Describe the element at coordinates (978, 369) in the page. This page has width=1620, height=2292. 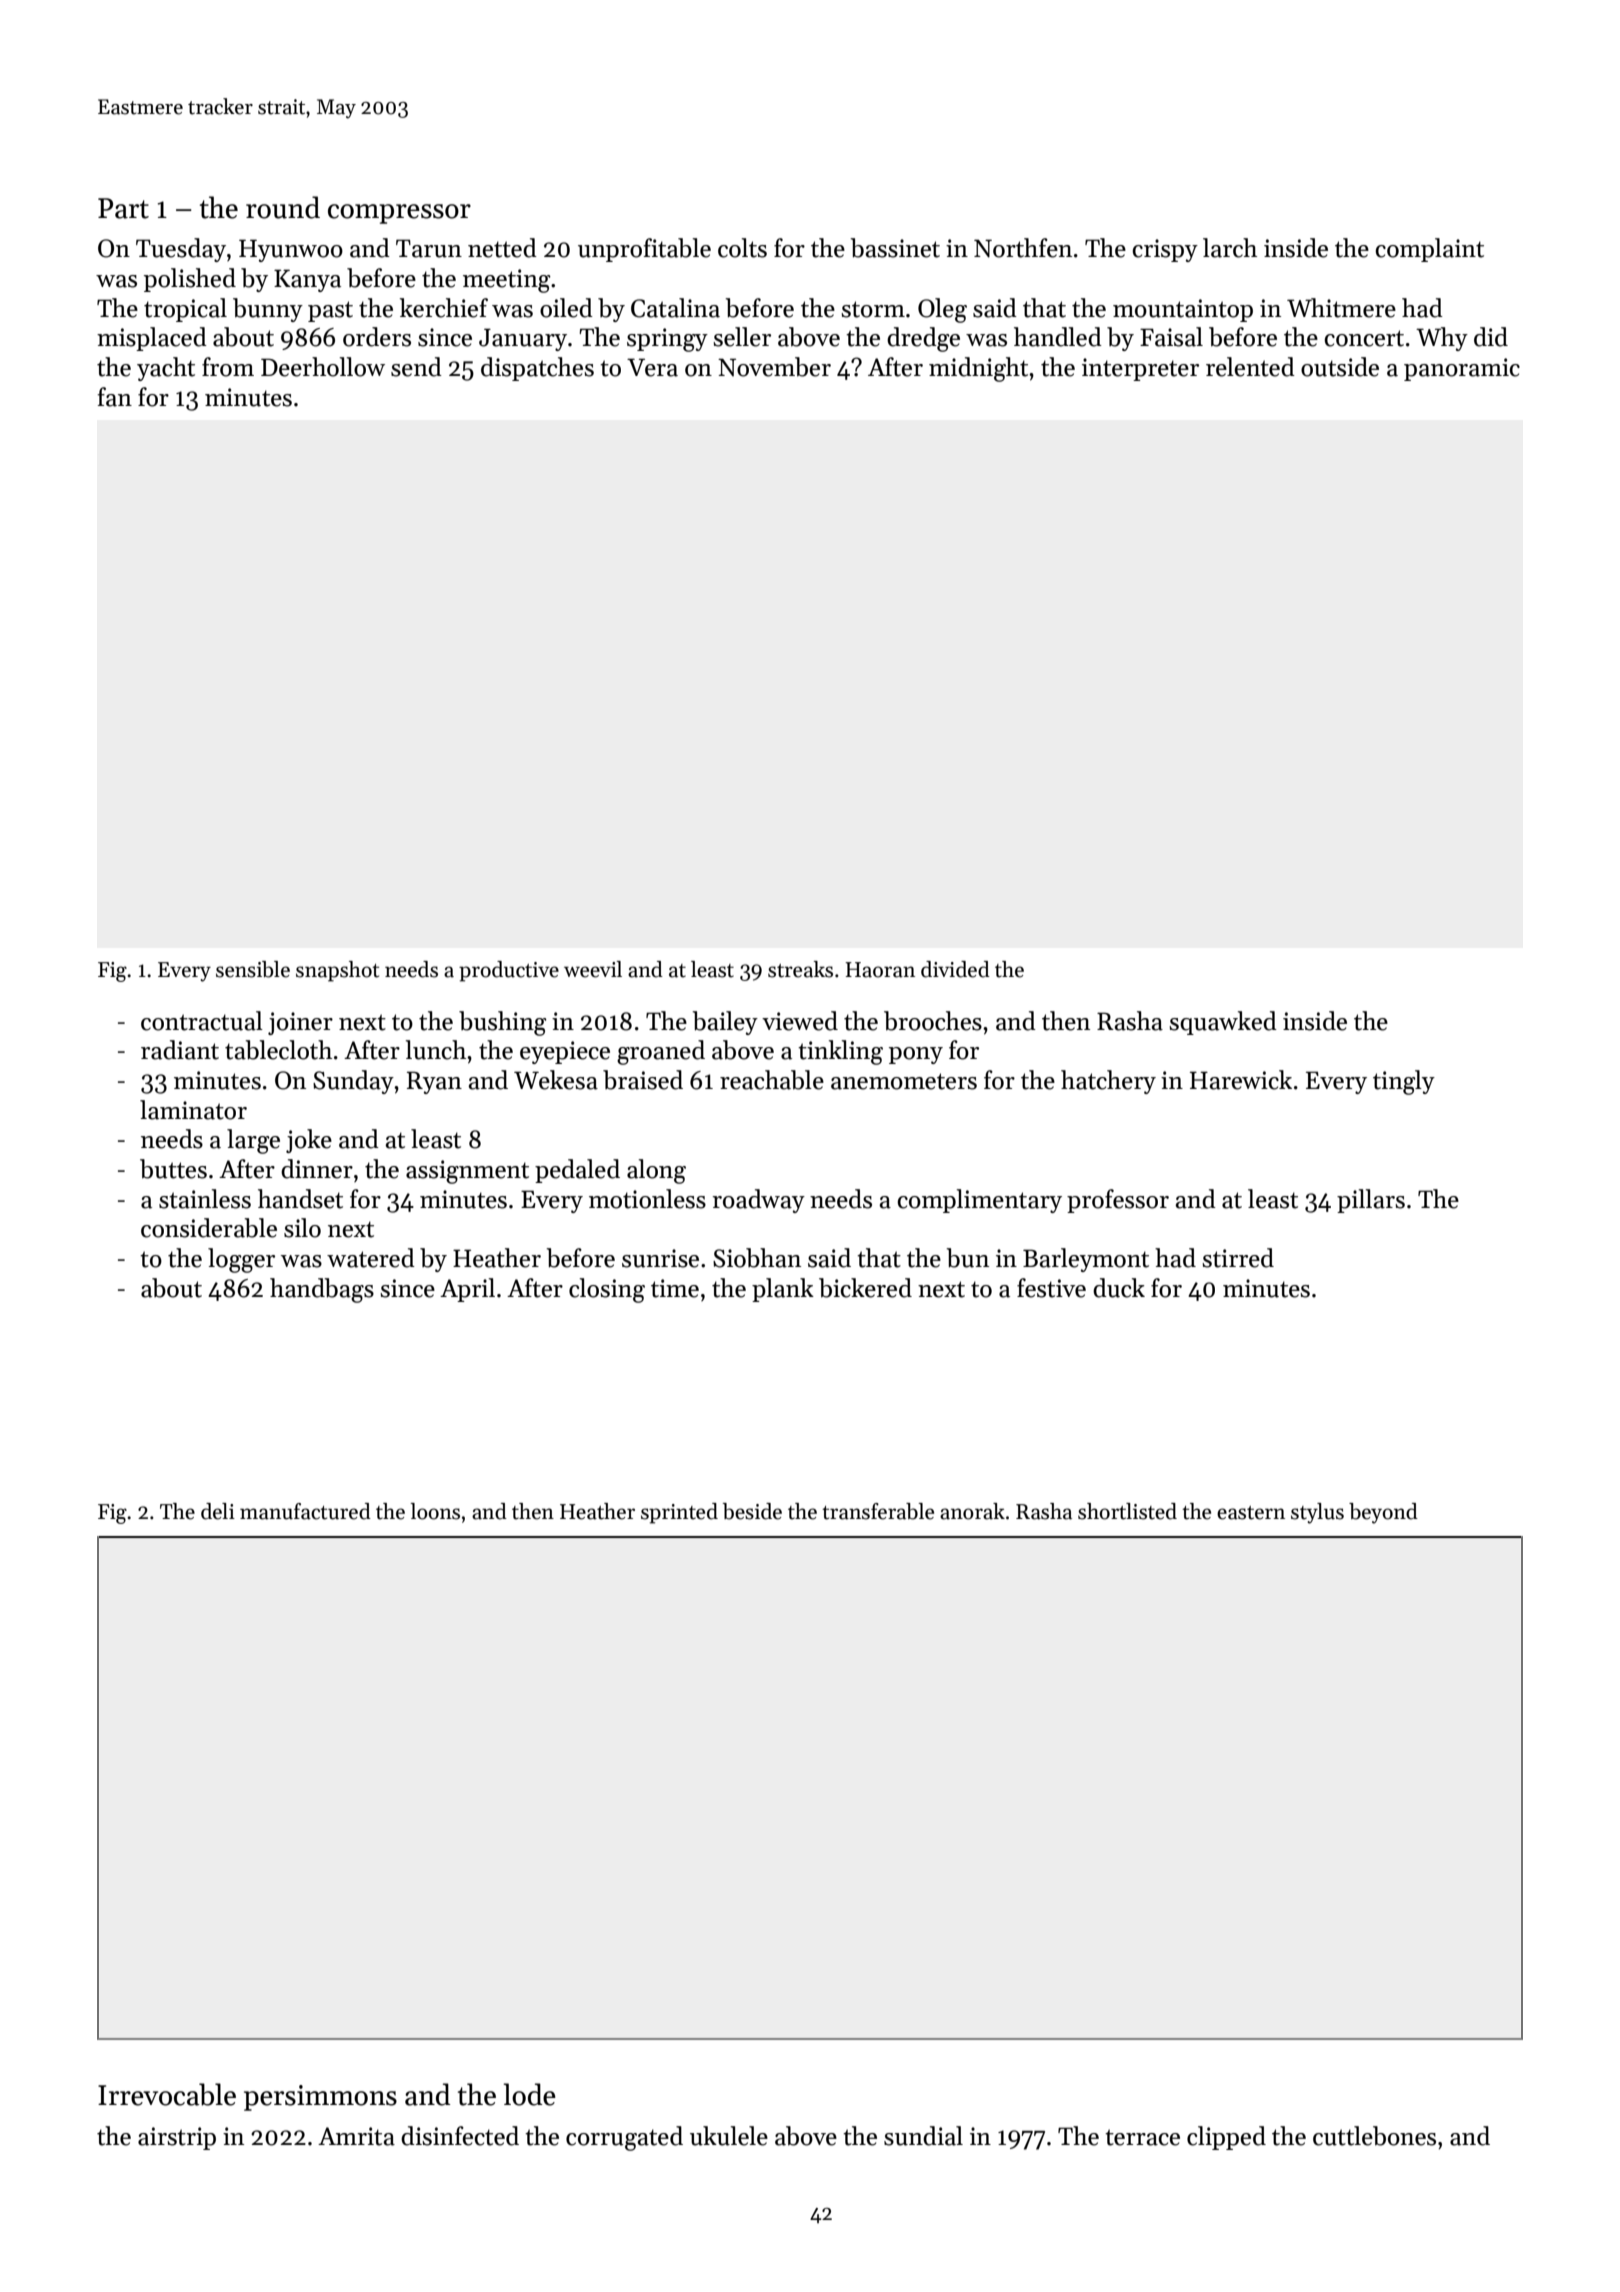
I see `midnight` at that location.
